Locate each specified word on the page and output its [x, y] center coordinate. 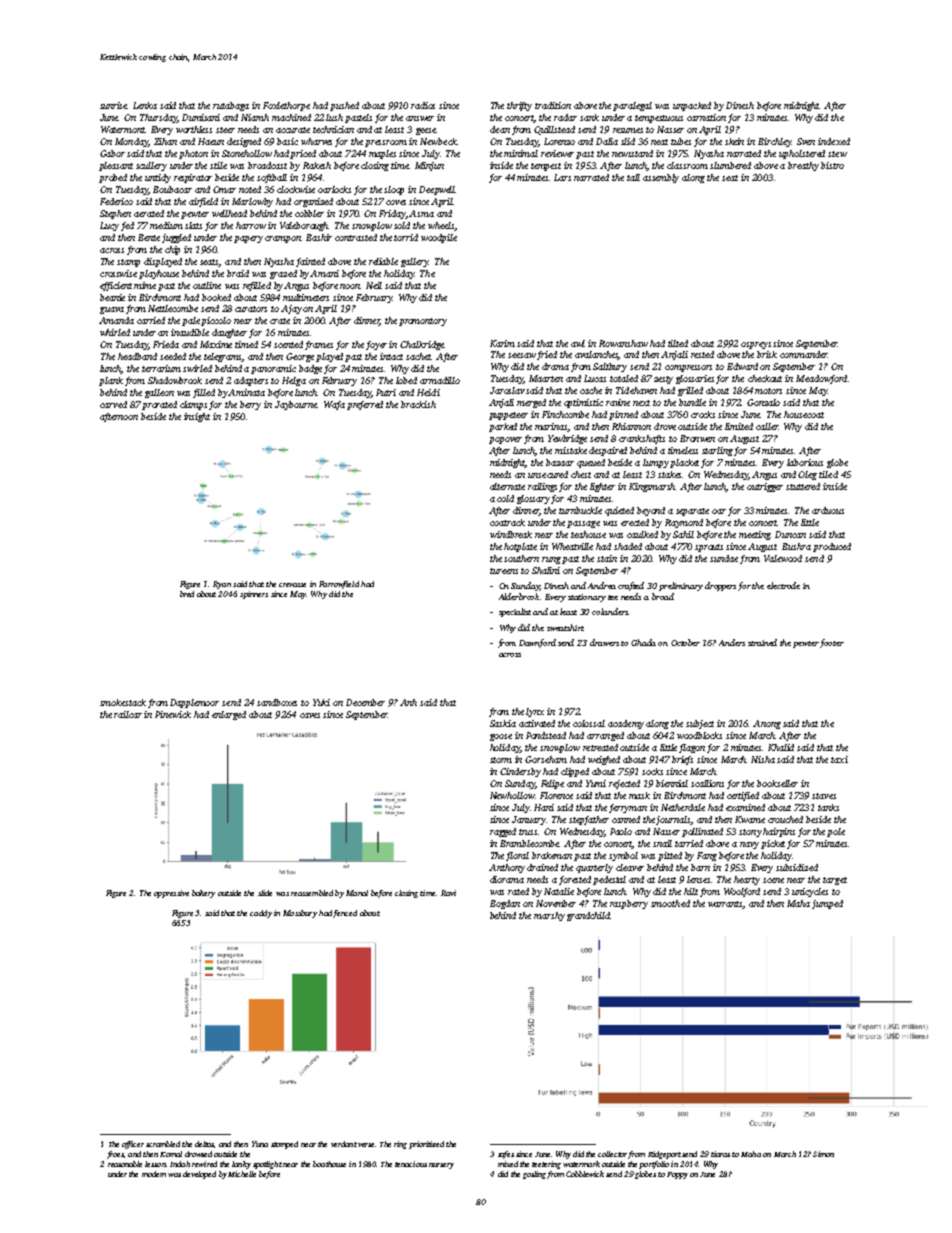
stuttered [803, 486]
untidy [158, 178]
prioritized [426, 1145]
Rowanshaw [623, 343]
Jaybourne [296, 405]
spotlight [267, 1165]
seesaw [522, 355]
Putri [386, 392]
